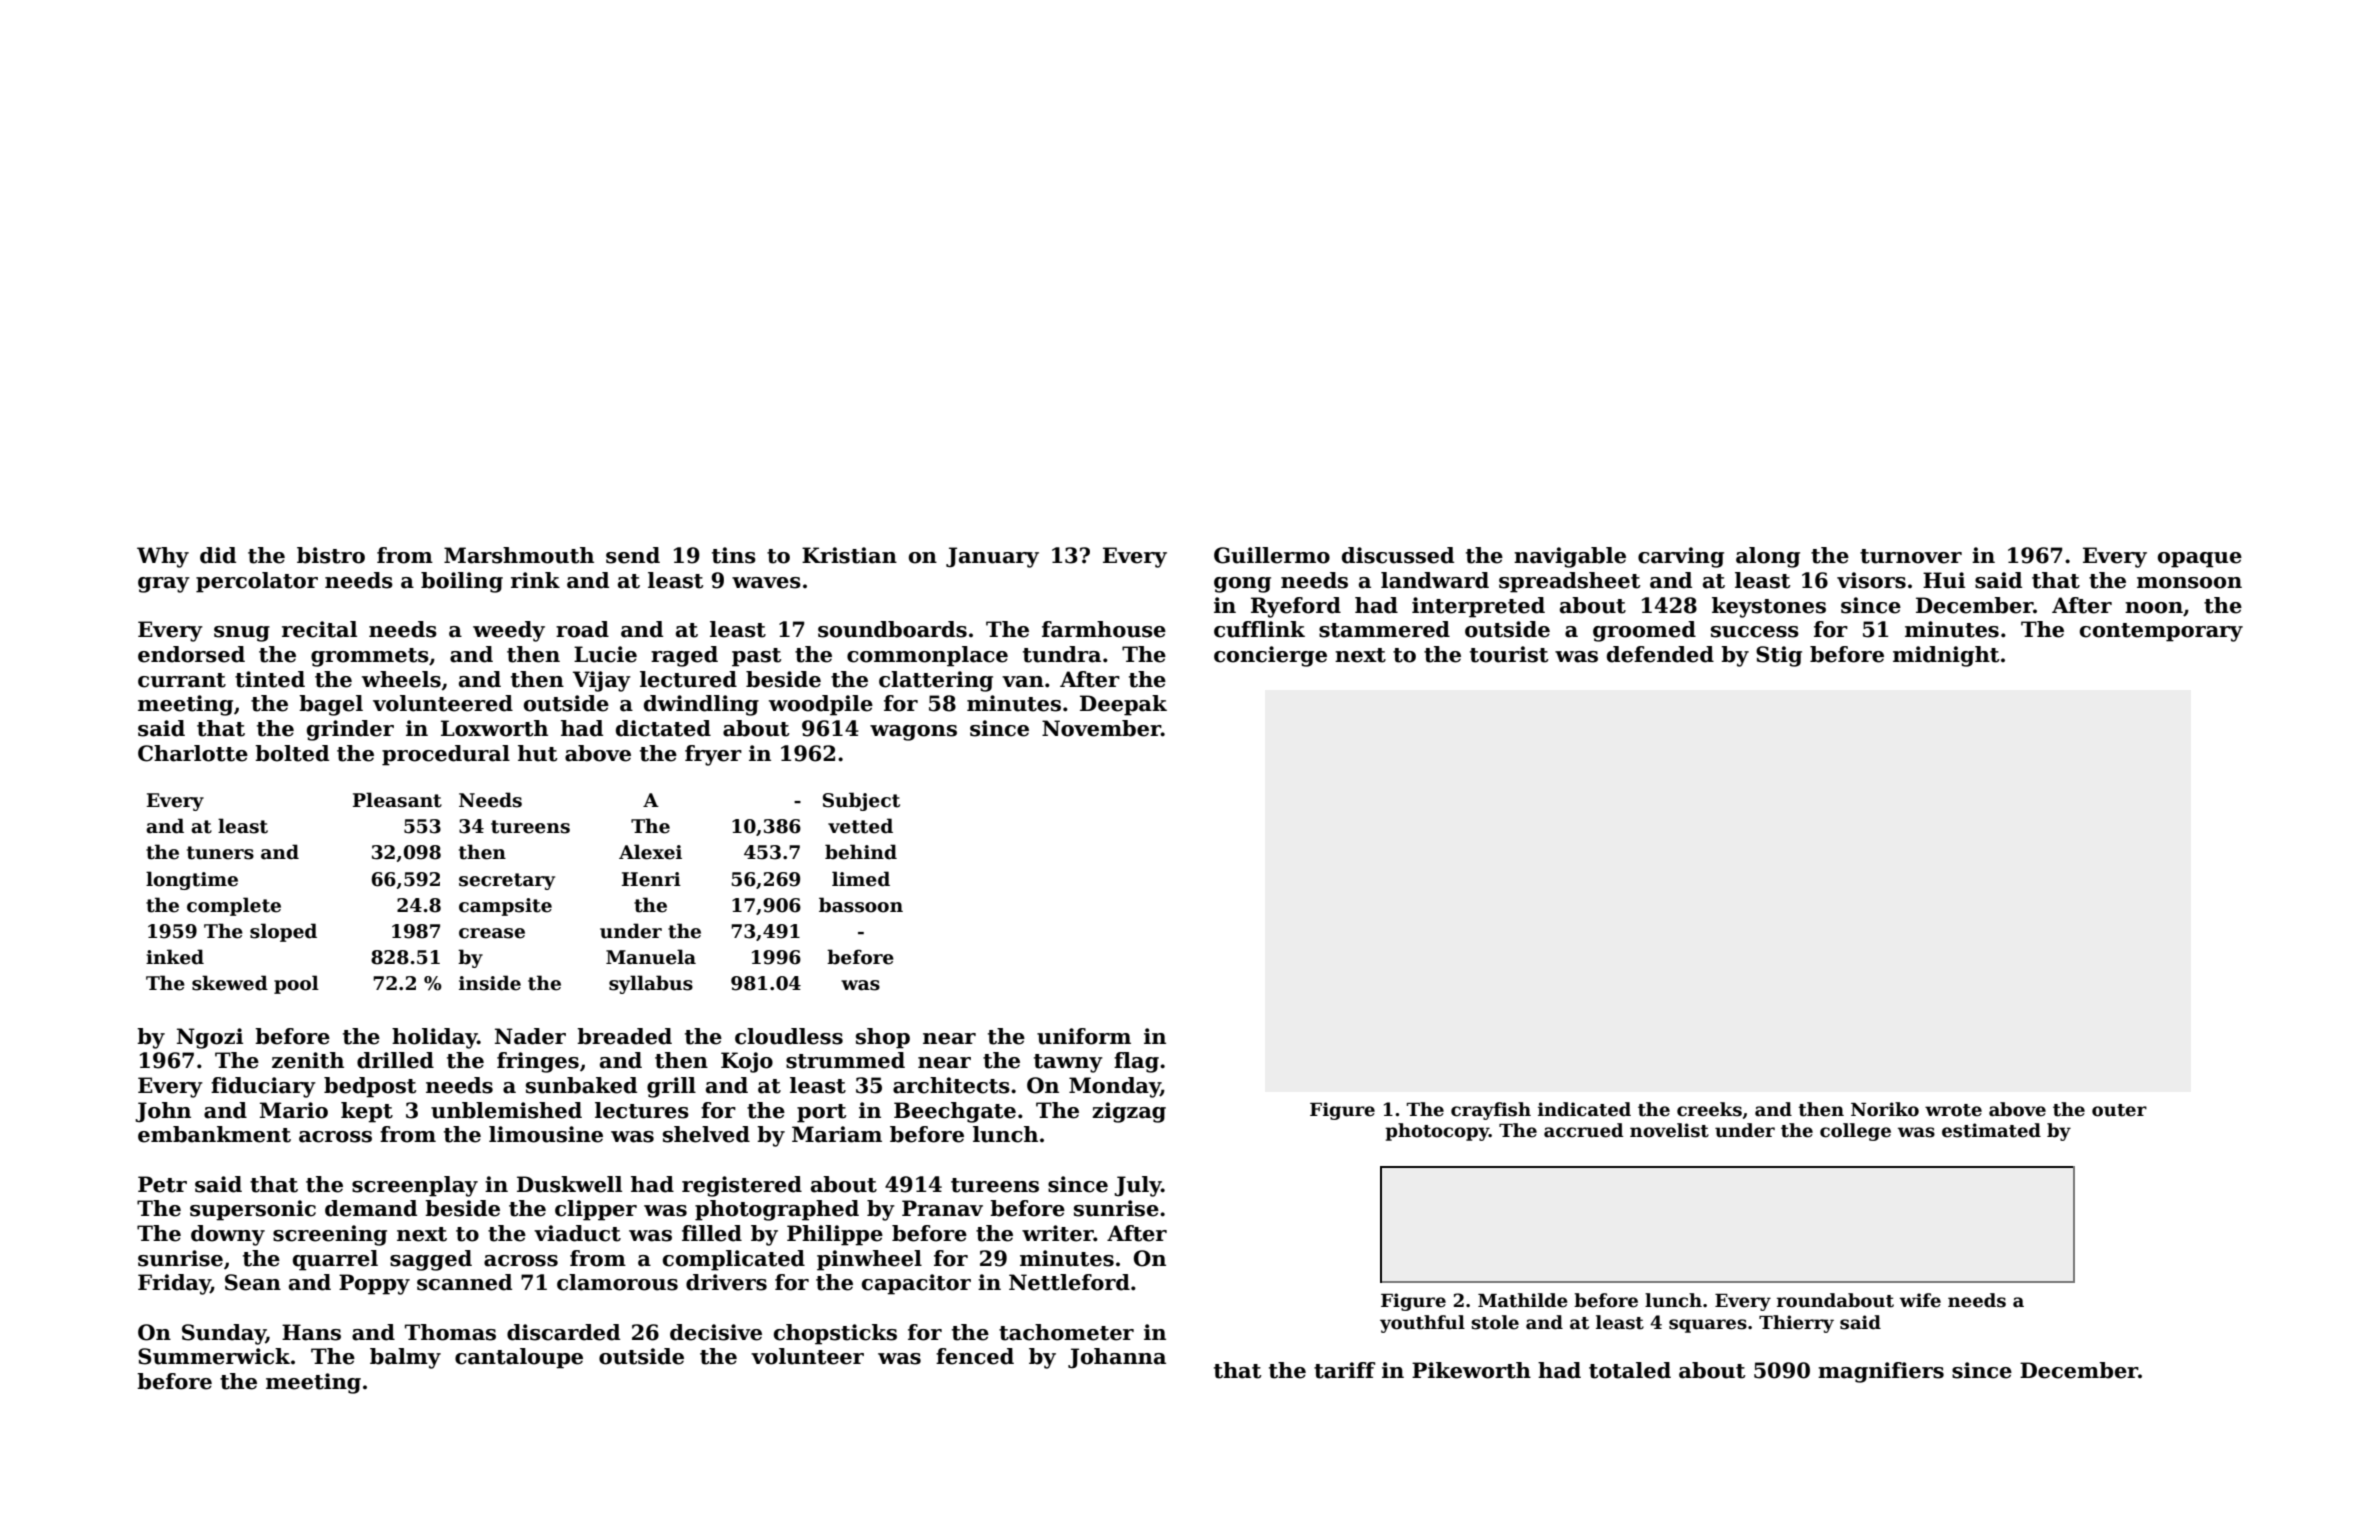 The height and width of the screenshot is (1540, 2380). Describe the element at coordinates (519, 555) in the screenshot. I see `Marshmouth` at that location.
